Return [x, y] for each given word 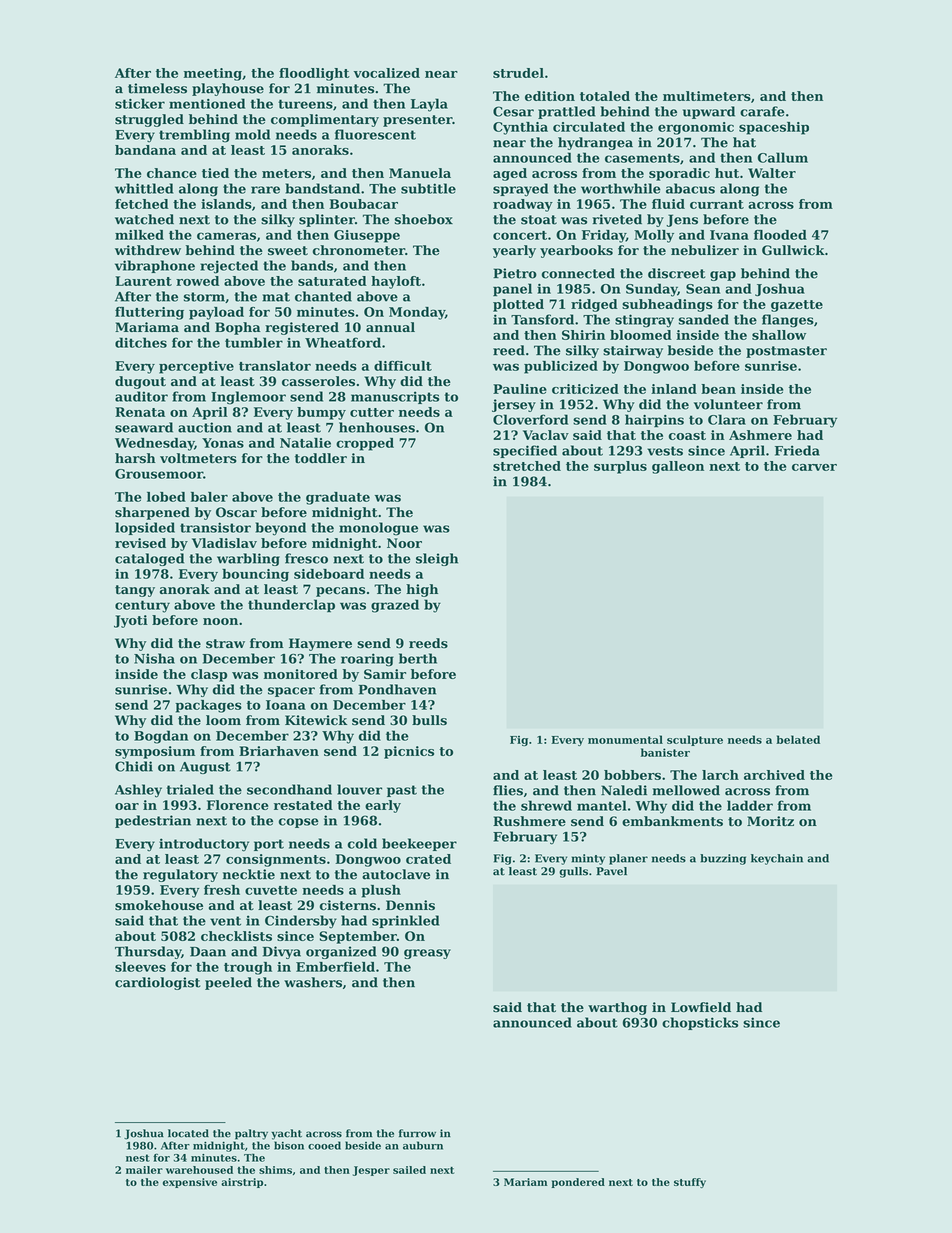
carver [814, 467]
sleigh [437, 559]
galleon [678, 467]
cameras [226, 236]
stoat [539, 220]
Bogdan [161, 737]
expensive [190, 1183]
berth [418, 658]
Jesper [371, 1171]
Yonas [223, 443]
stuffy [690, 1183]
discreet [676, 273]
